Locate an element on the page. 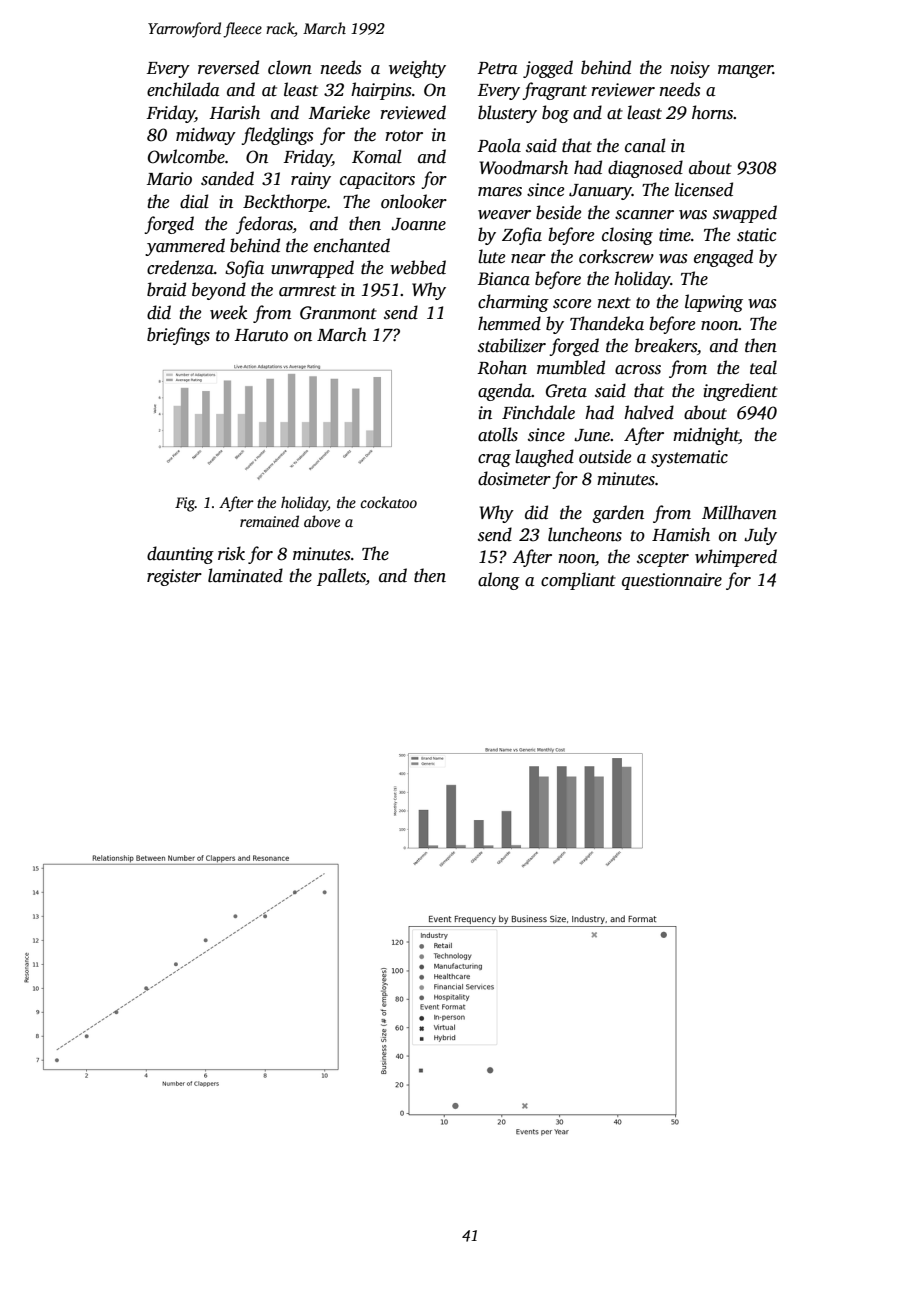 The width and height of the image is (924, 1314). manger is located at coordinates (745, 71).
